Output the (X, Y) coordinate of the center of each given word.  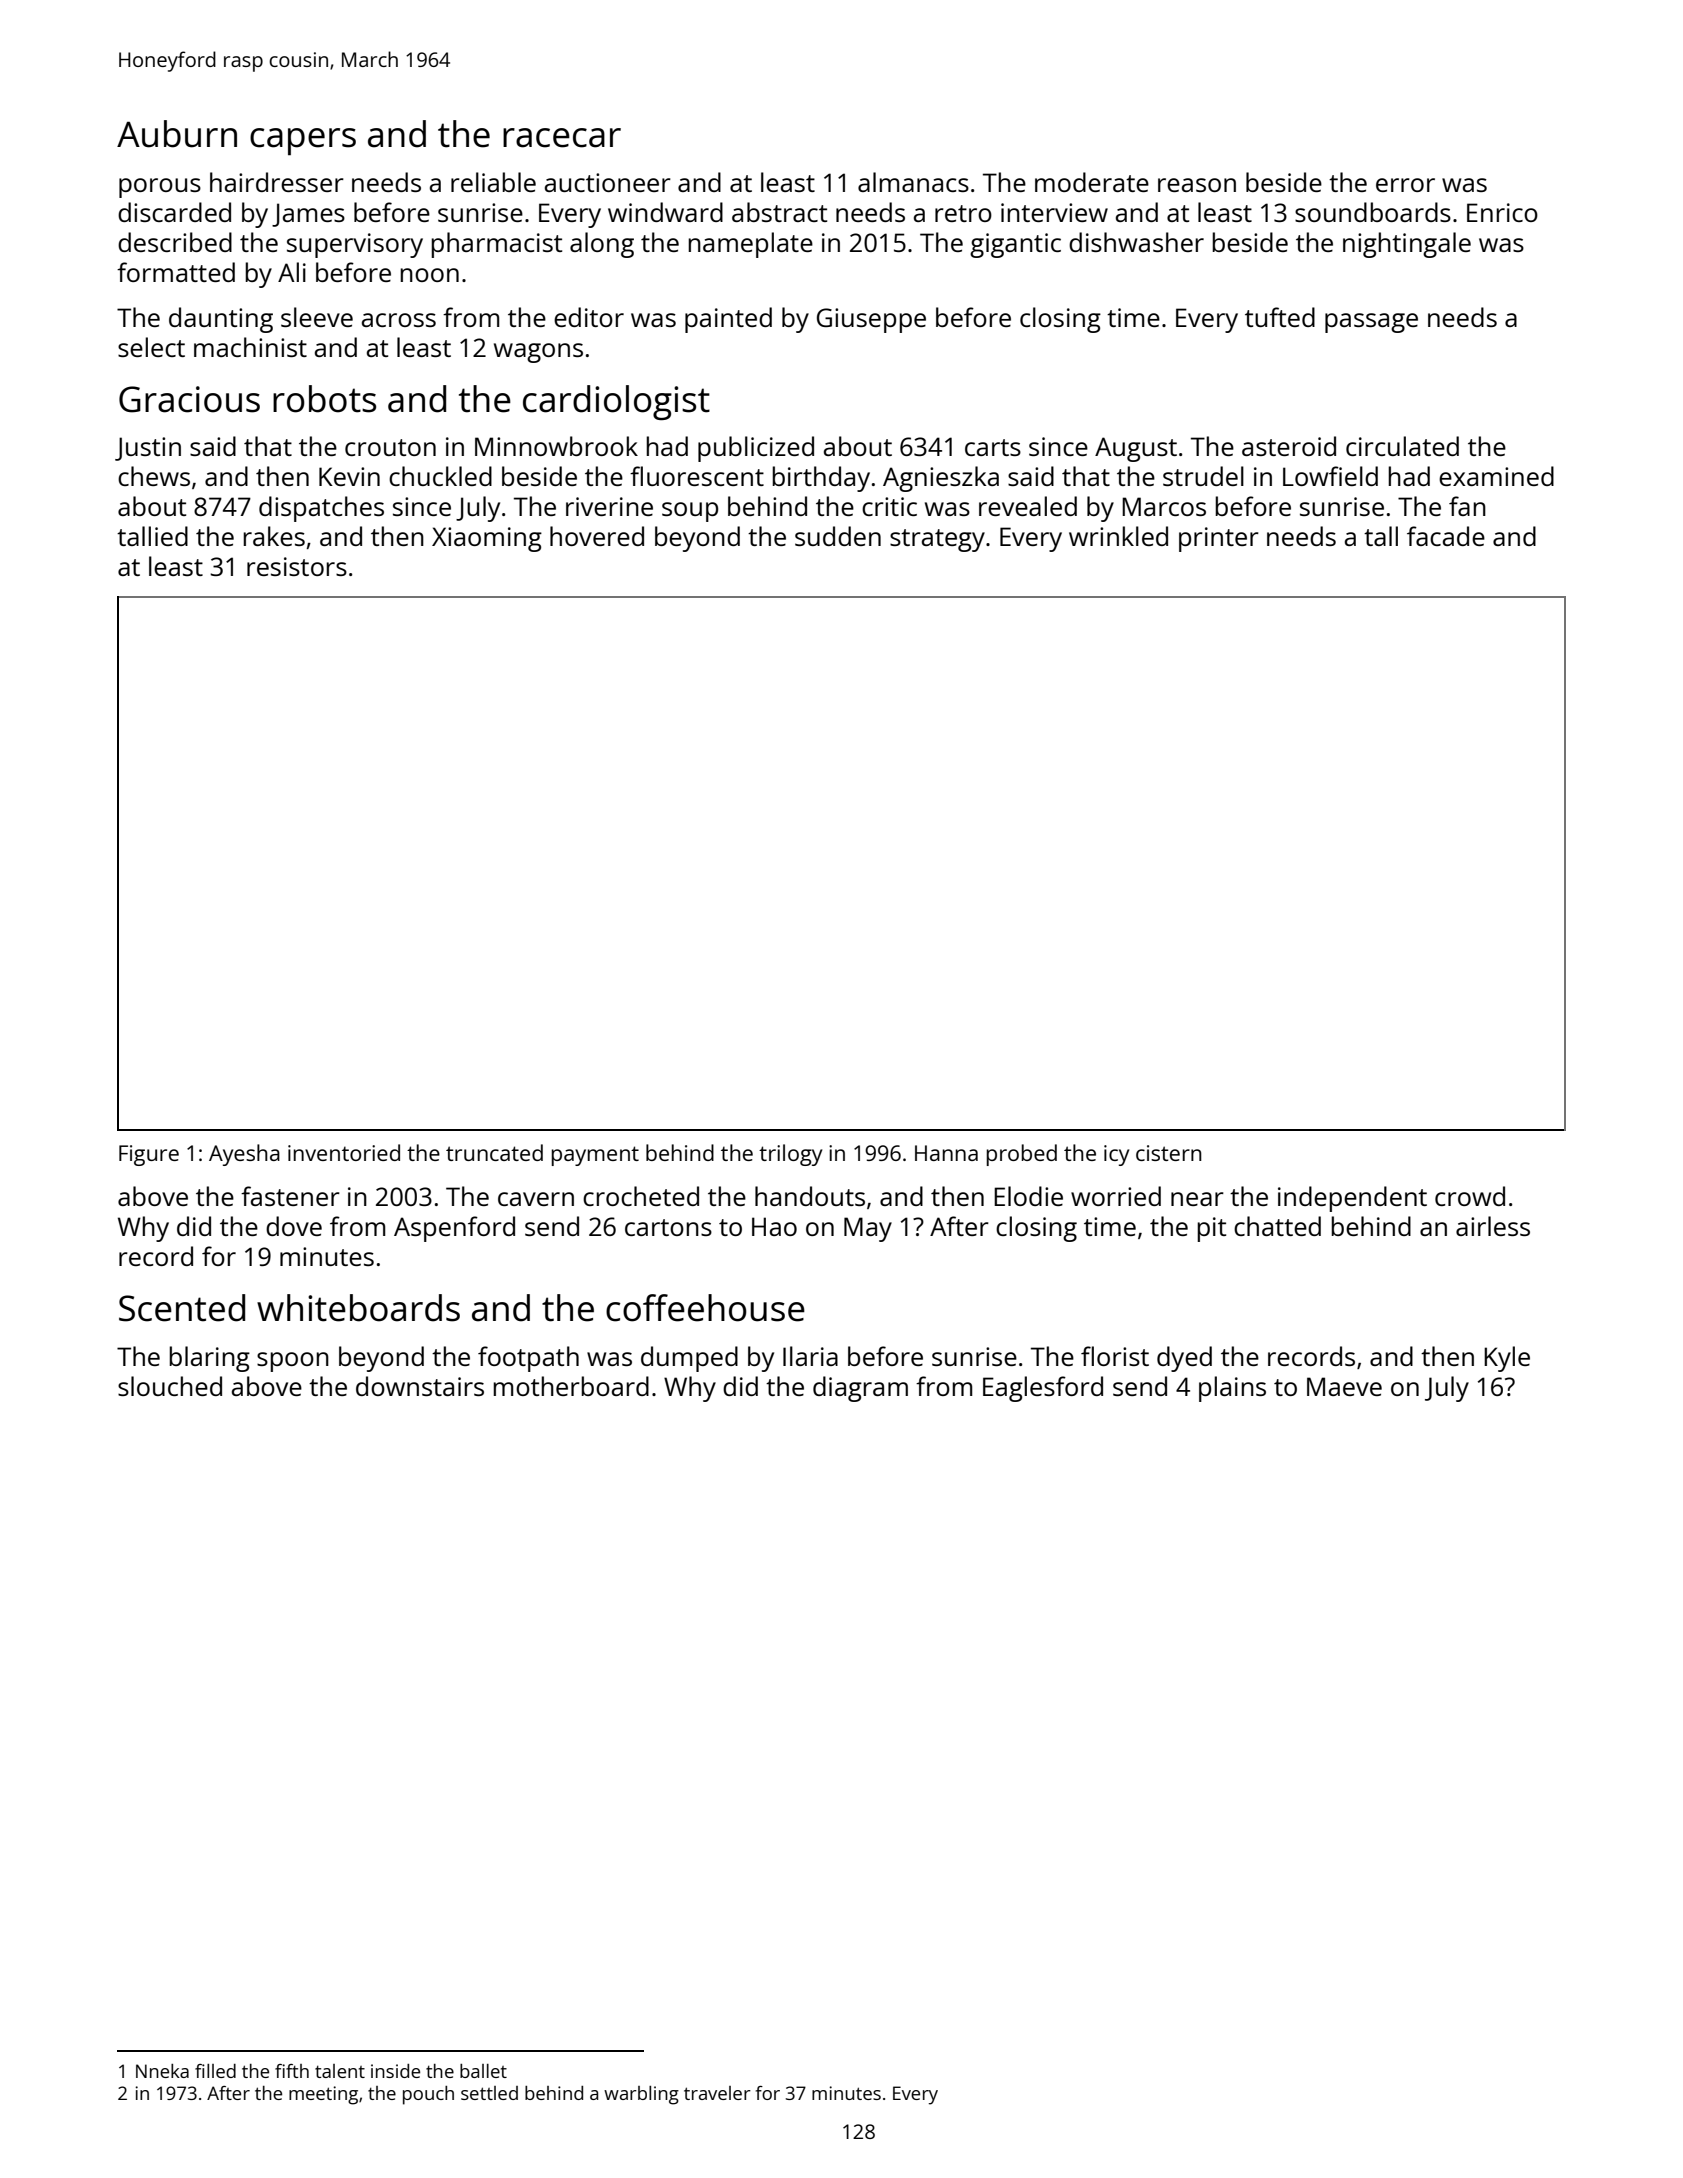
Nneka (162, 2071)
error (1405, 185)
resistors (297, 566)
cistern (1169, 1153)
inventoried (344, 1152)
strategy (937, 540)
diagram (860, 1389)
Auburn (177, 134)
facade (1446, 536)
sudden (838, 536)
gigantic (1015, 245)
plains (1232, 1389)
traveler (717, 2093)
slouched (170, 1386)
